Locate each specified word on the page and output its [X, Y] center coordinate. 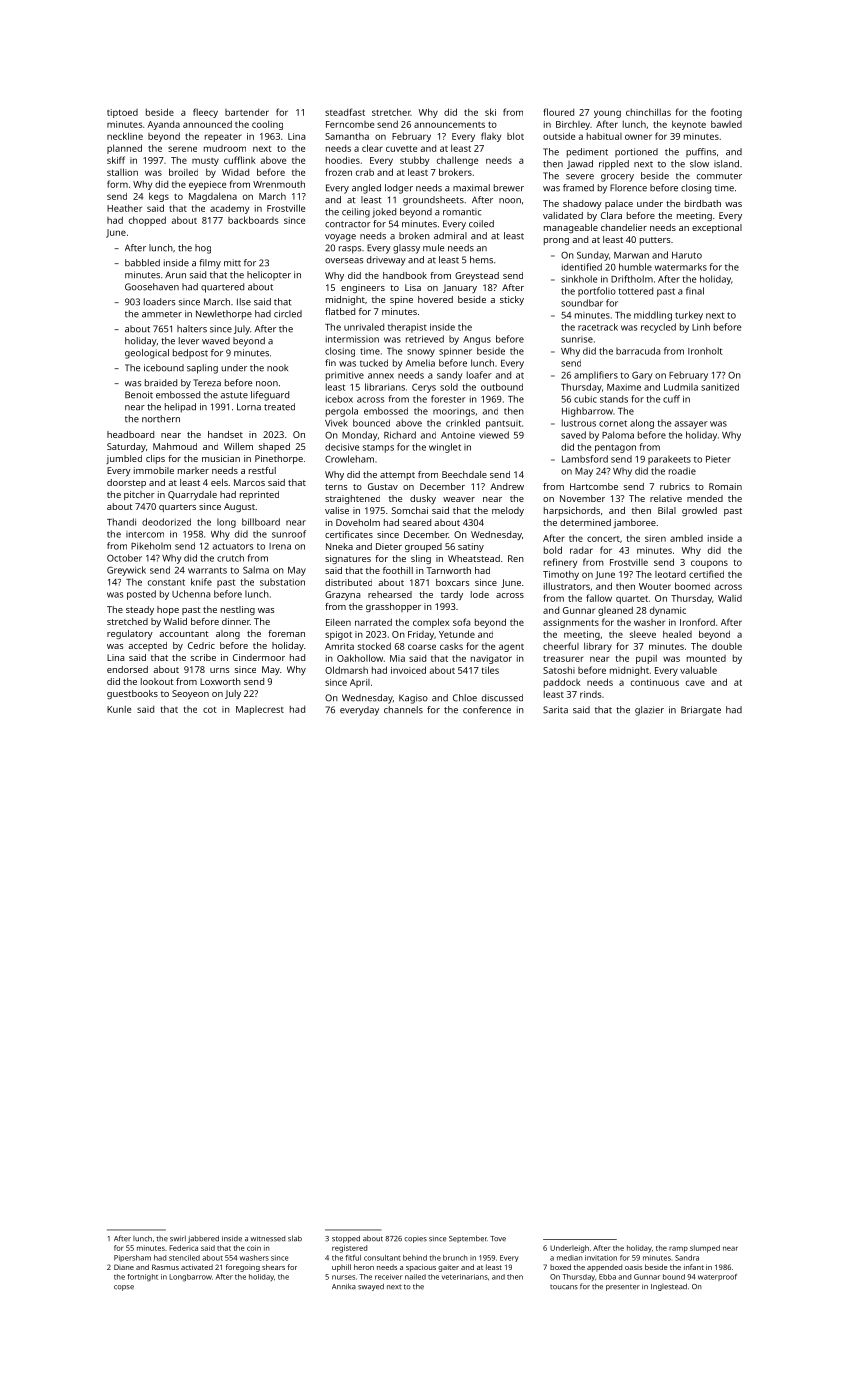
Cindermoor [259, 657]
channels [403, 710]
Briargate [701, 711]
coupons [709, 564]
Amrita [339, 646]
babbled [142, 263]
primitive [345, 376]
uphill [341, 1268]
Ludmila [681, 387]
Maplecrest [260, 710]
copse [124, 1288]
